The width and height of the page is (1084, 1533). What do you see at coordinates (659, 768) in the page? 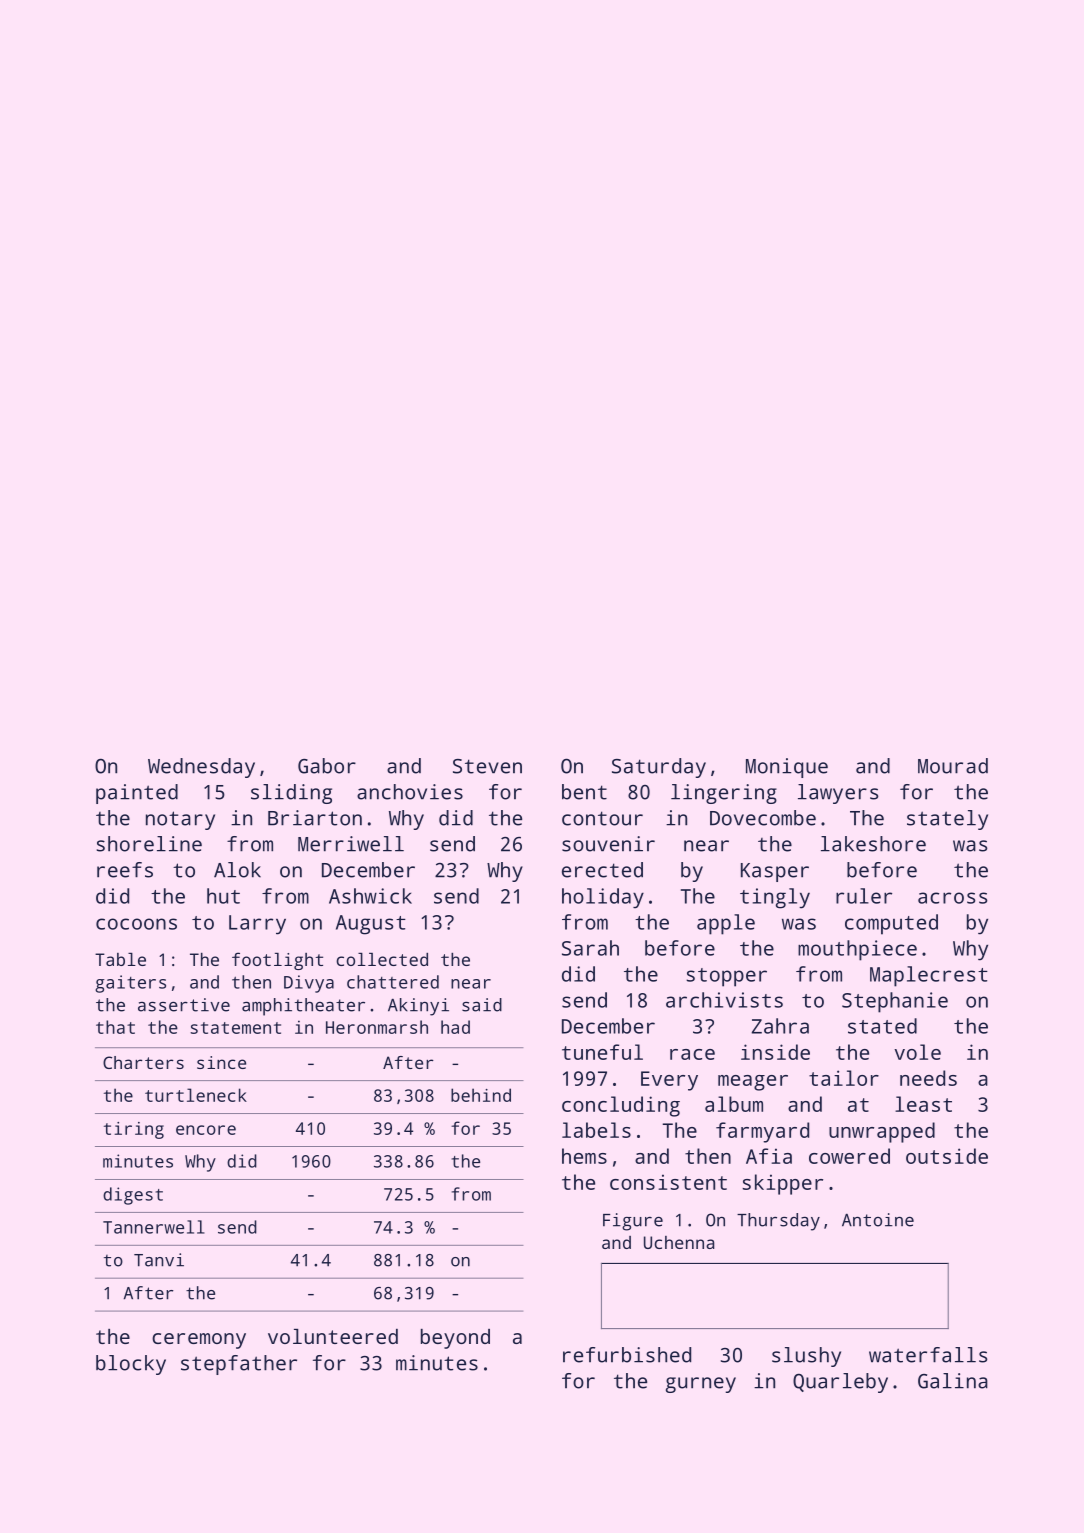
I see `Saturday` at bounding box center [659, 768].
